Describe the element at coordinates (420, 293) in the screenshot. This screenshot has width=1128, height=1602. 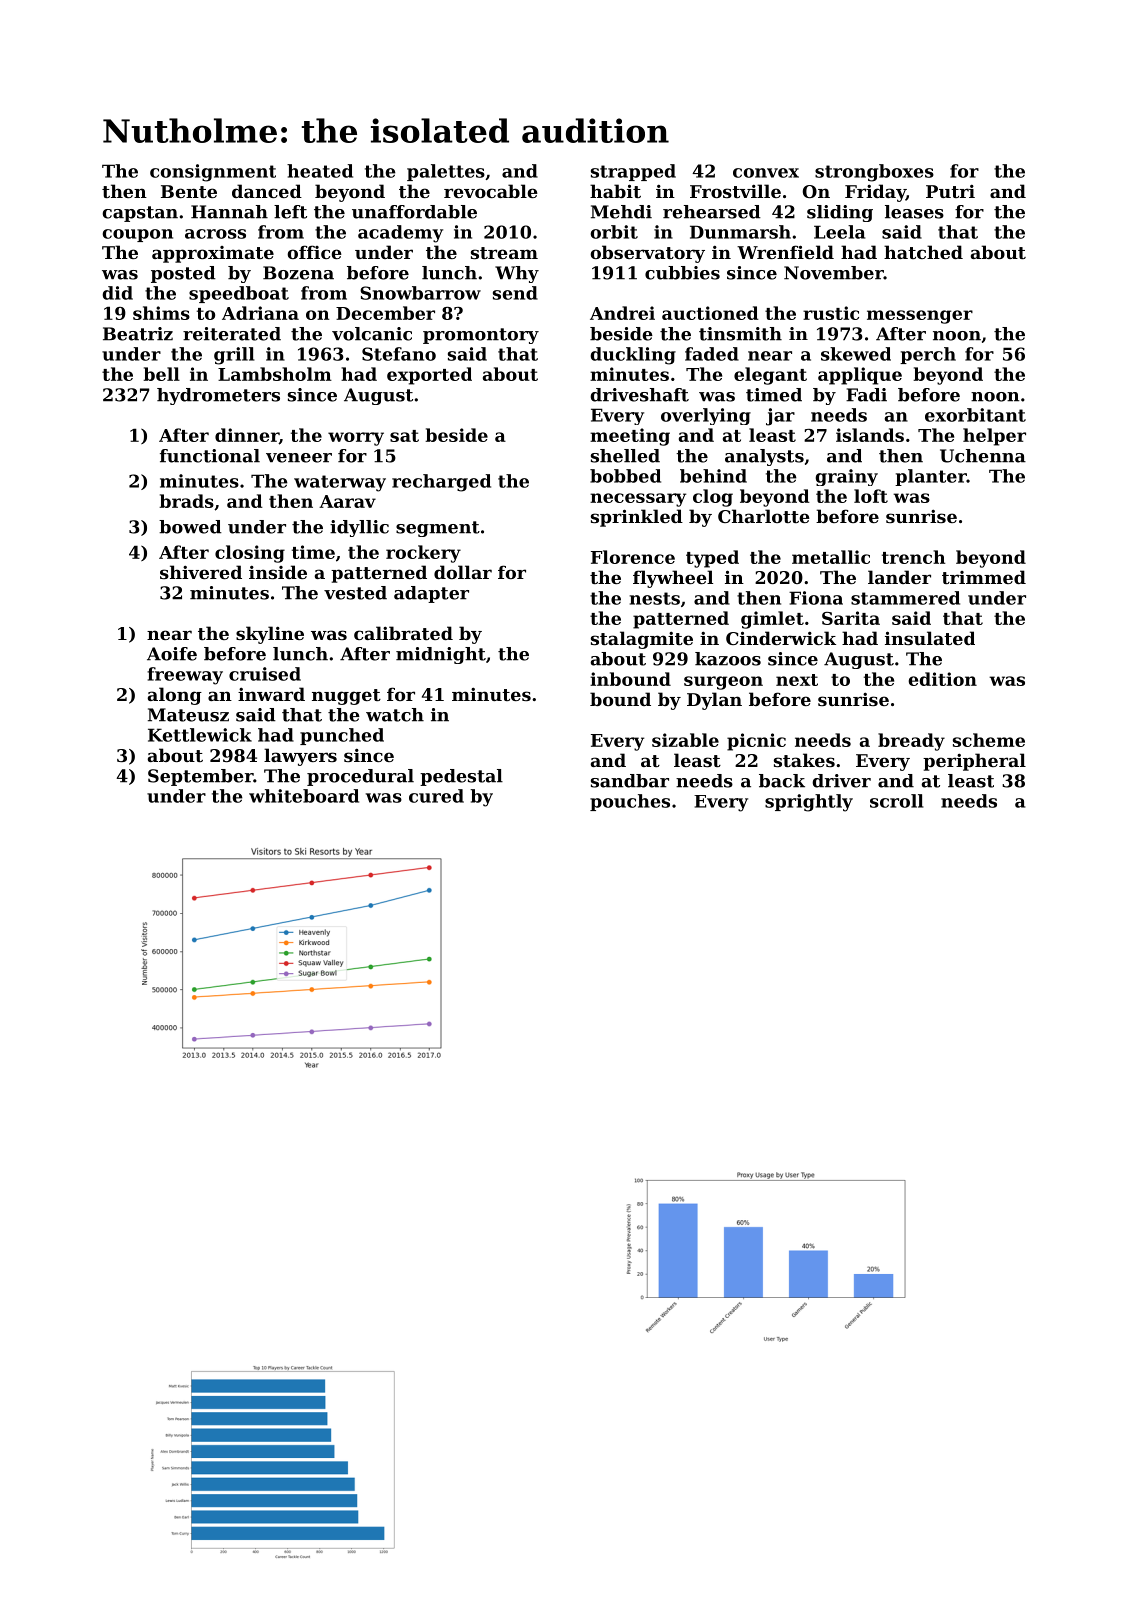
I see `Snowbarrow` at that location.
